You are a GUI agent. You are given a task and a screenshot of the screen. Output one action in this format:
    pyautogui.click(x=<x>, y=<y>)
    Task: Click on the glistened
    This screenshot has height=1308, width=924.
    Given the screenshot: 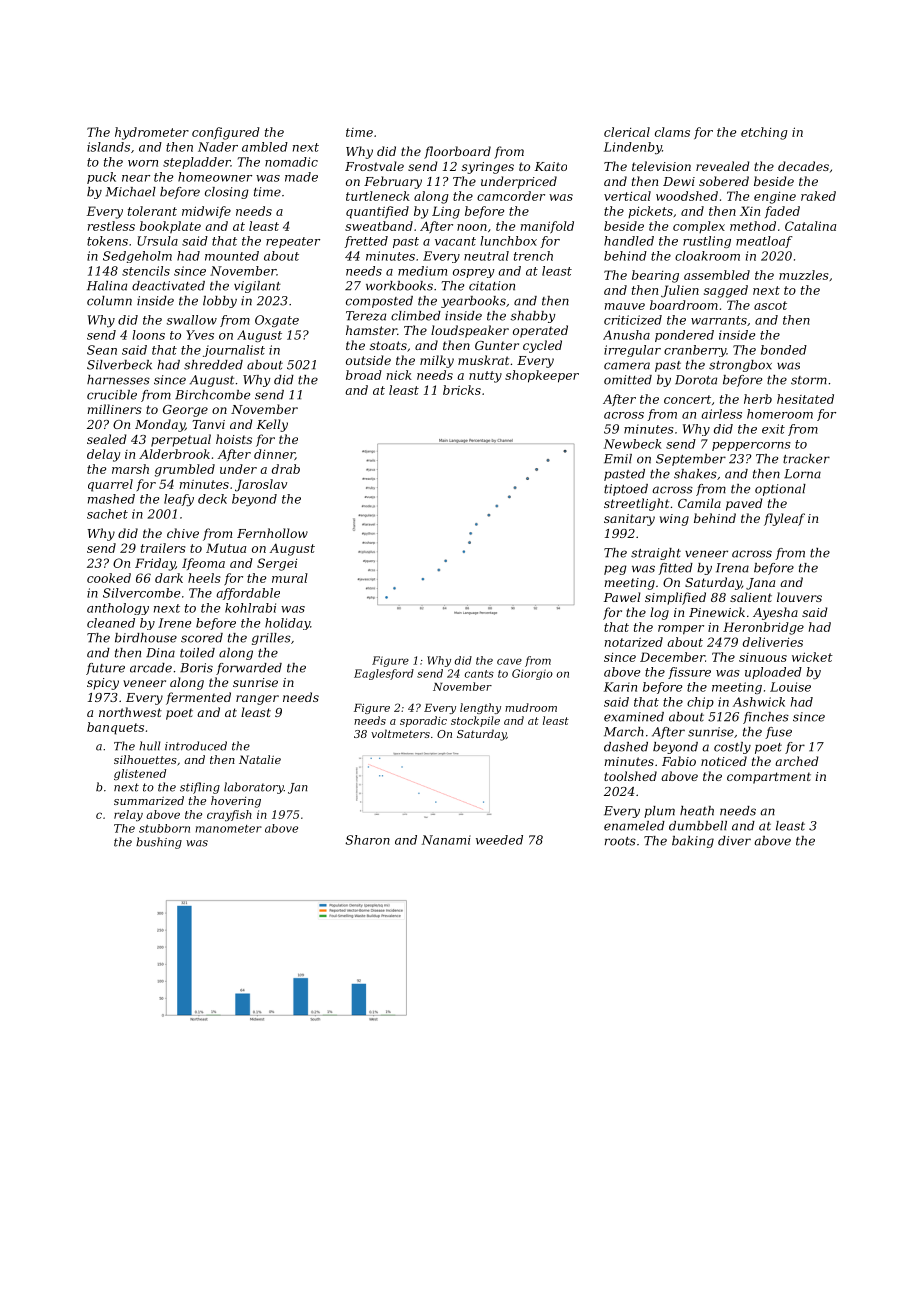 What is the action you would take?
    pyautogui.click(x=140, y=775)
